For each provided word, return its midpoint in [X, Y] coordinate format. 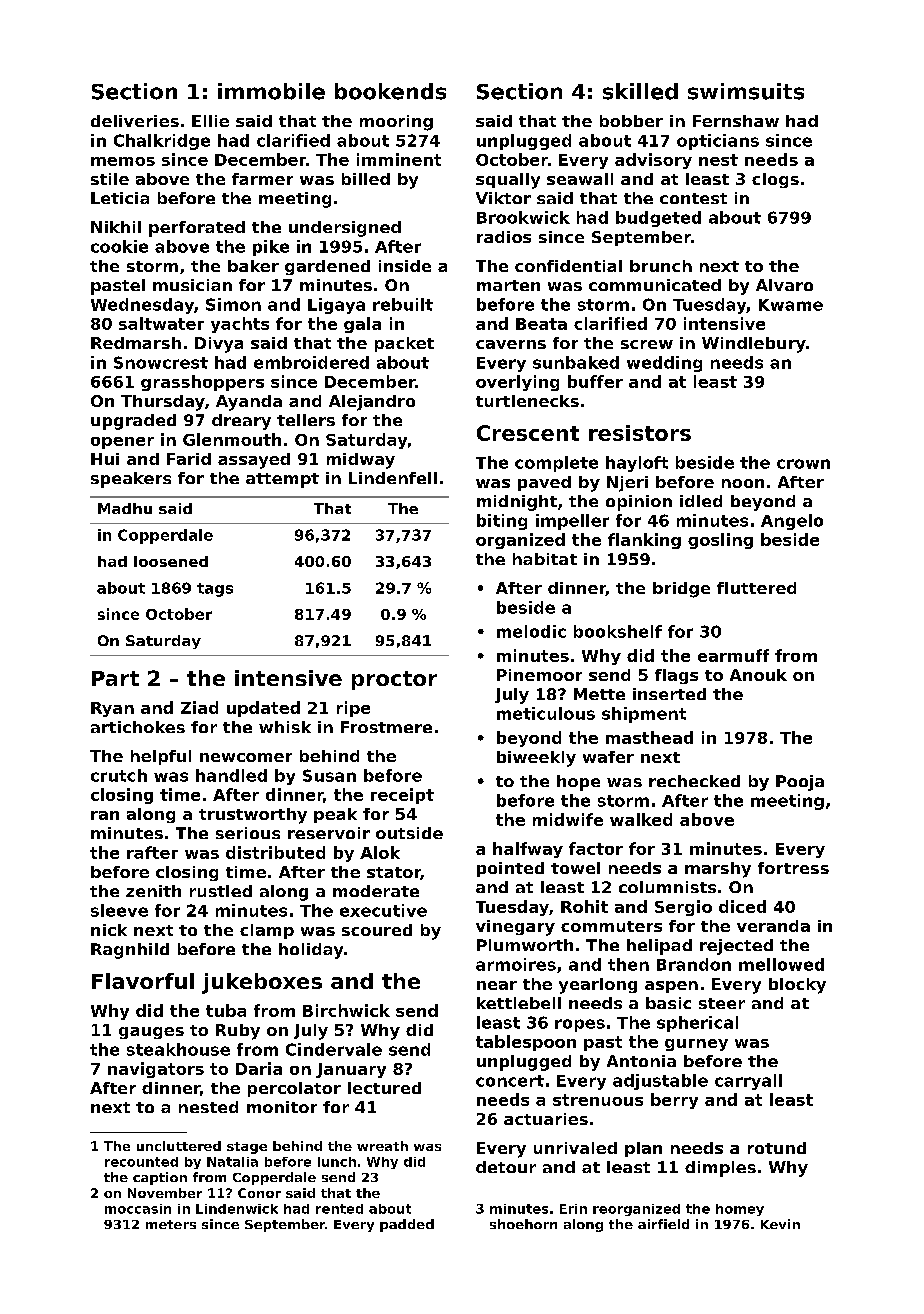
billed [366, 179]
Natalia [232, 1162]
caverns [511, 344]
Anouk [758, 675]
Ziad [199, 707]
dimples [720, 1169]
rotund [777, 1148]
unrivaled [575, 1148]
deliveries [135, 121]
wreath [382, 1146]
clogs [775, 180]
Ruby [238, 1032]
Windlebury [754, 345]
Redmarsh [136, 343]
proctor [394, 680]
